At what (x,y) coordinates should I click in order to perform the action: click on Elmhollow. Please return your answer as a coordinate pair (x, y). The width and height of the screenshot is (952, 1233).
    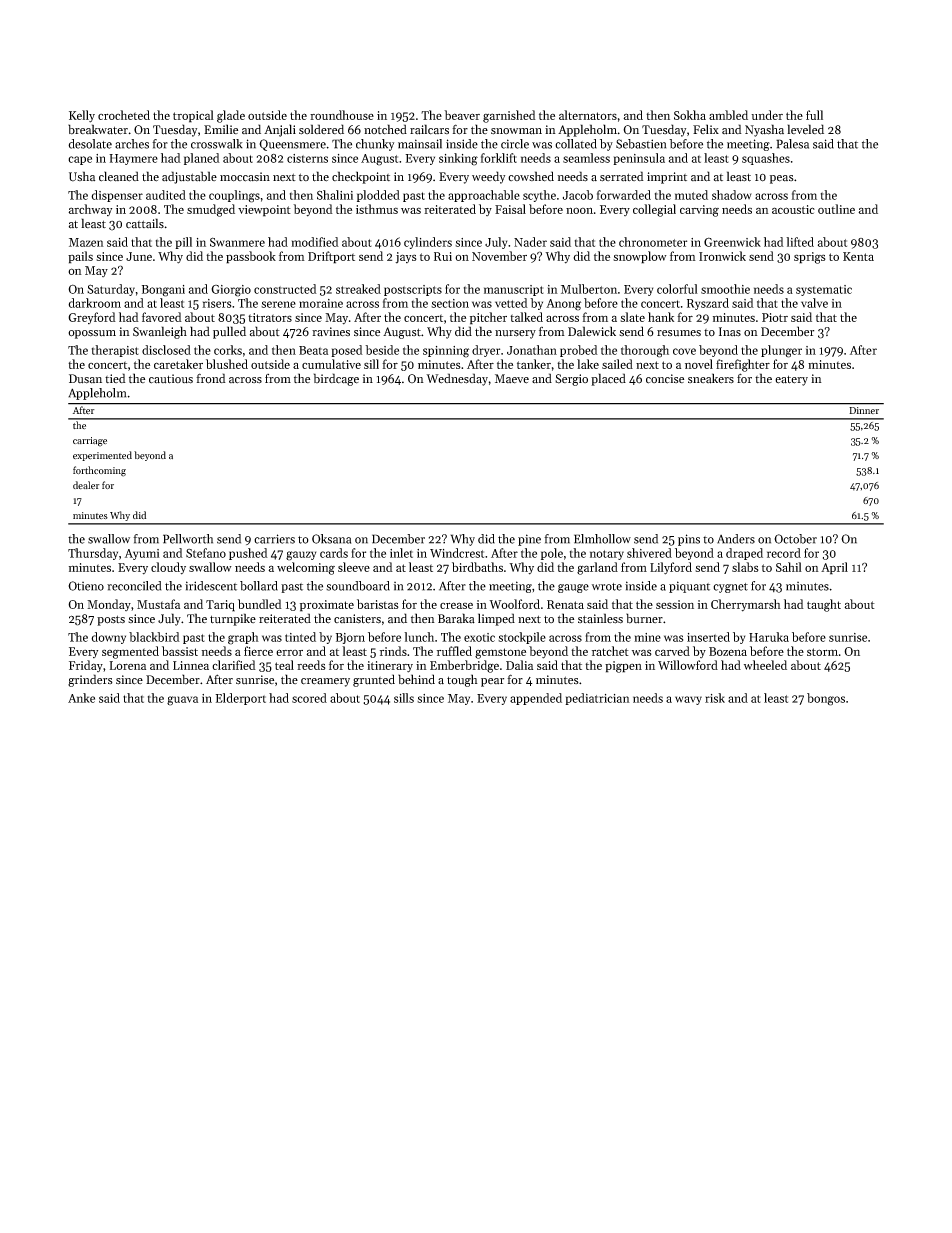
    Looking at the image, I should click on (602, 539).
